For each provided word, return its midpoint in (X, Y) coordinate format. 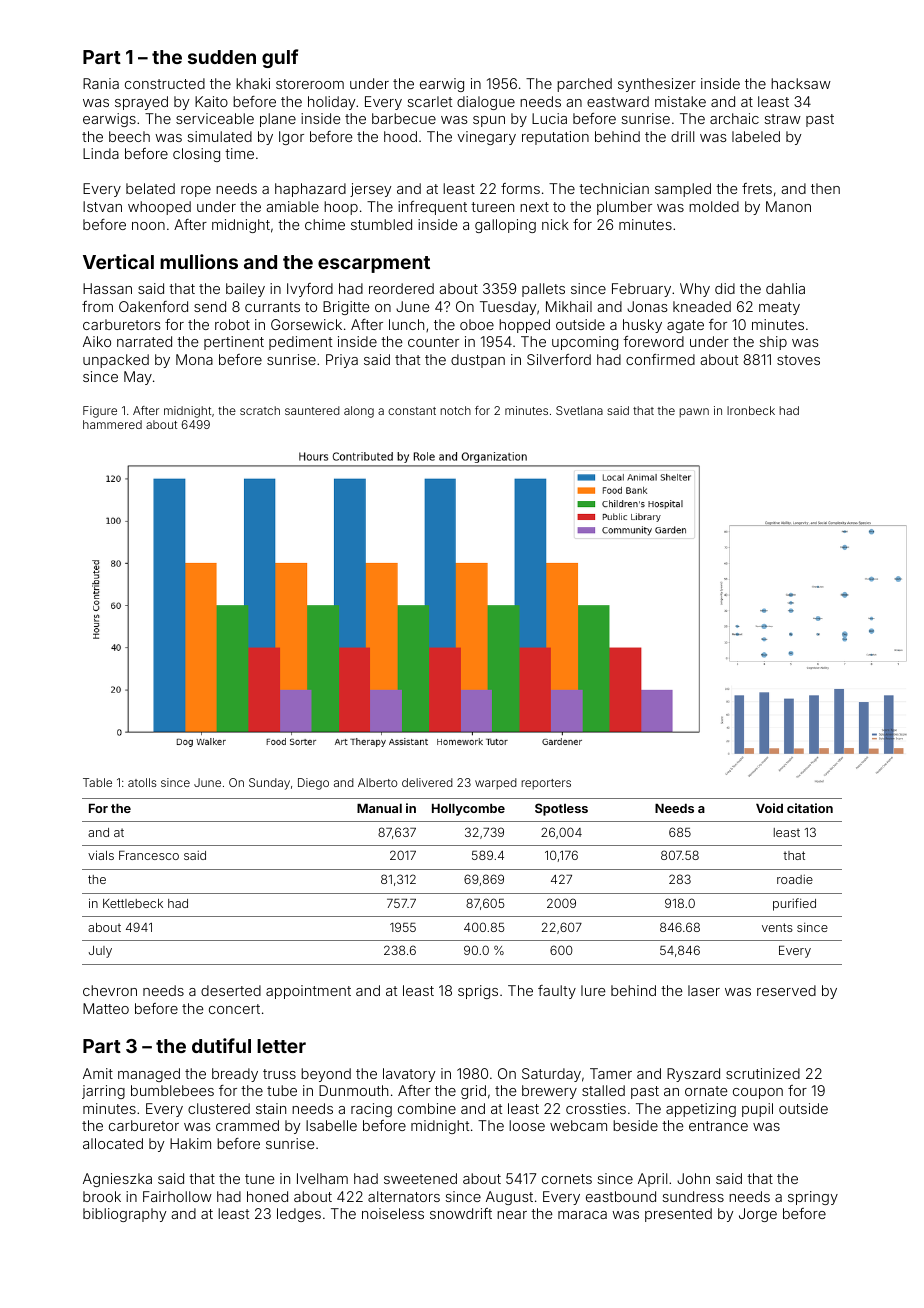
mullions (199, 261)
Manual (379, 808)
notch (455, 410)
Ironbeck (751, 410)
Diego (313, 784)
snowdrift (461, 1213)
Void (769, 808)
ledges (299, 1215)
